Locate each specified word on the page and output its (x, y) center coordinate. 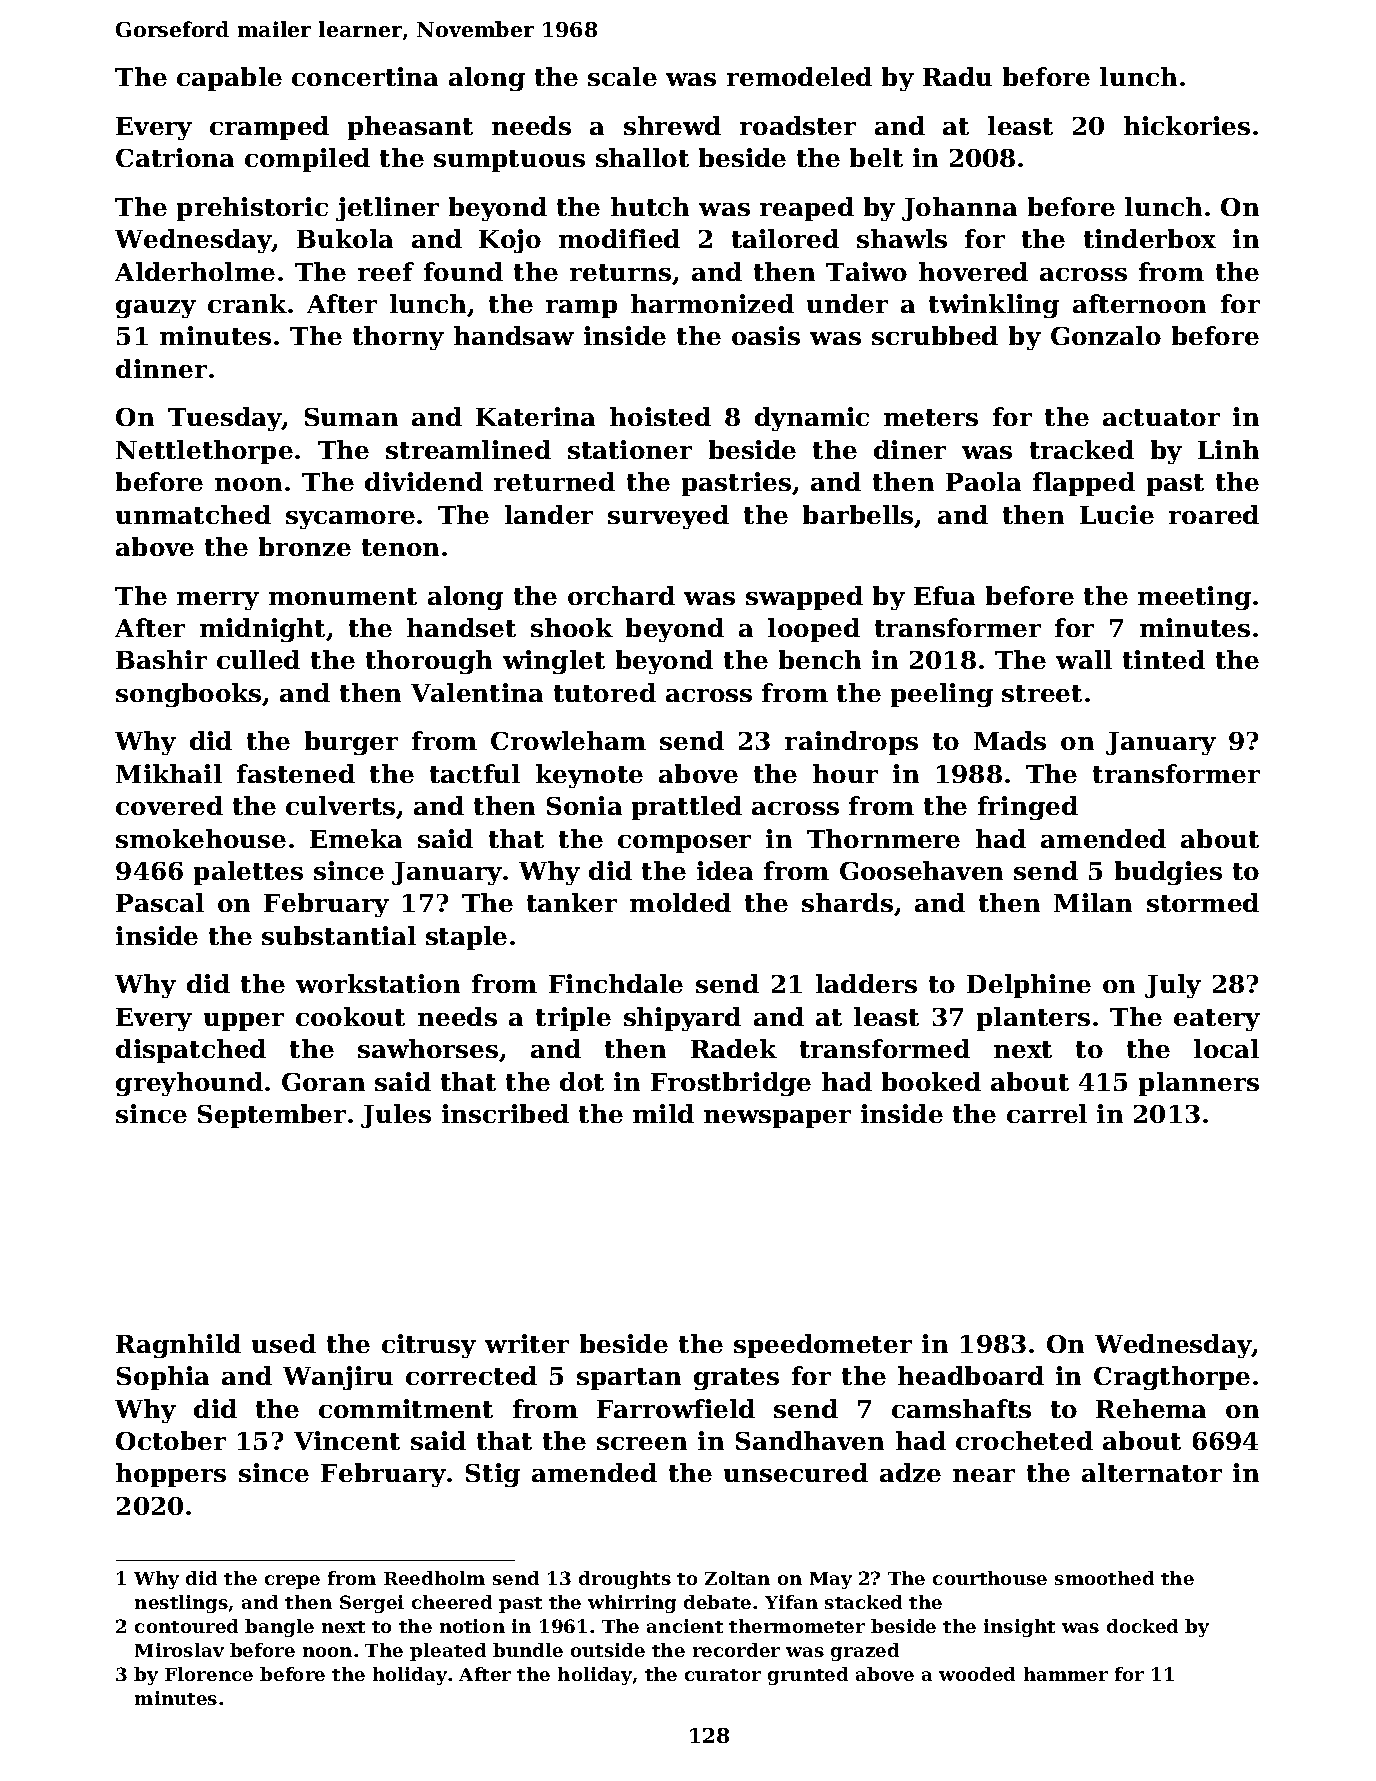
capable (229, 79)
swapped (804, 598)
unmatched (193, 514)
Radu (957, 76)
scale (622, 76)
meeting (1194, 598)
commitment (406, 1408)
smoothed (1104, 1578)
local (1226, 1048)
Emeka (356, 838)
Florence (209, 1674)
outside (608, 1650)
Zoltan (737, 1578)
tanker (572, 902)
